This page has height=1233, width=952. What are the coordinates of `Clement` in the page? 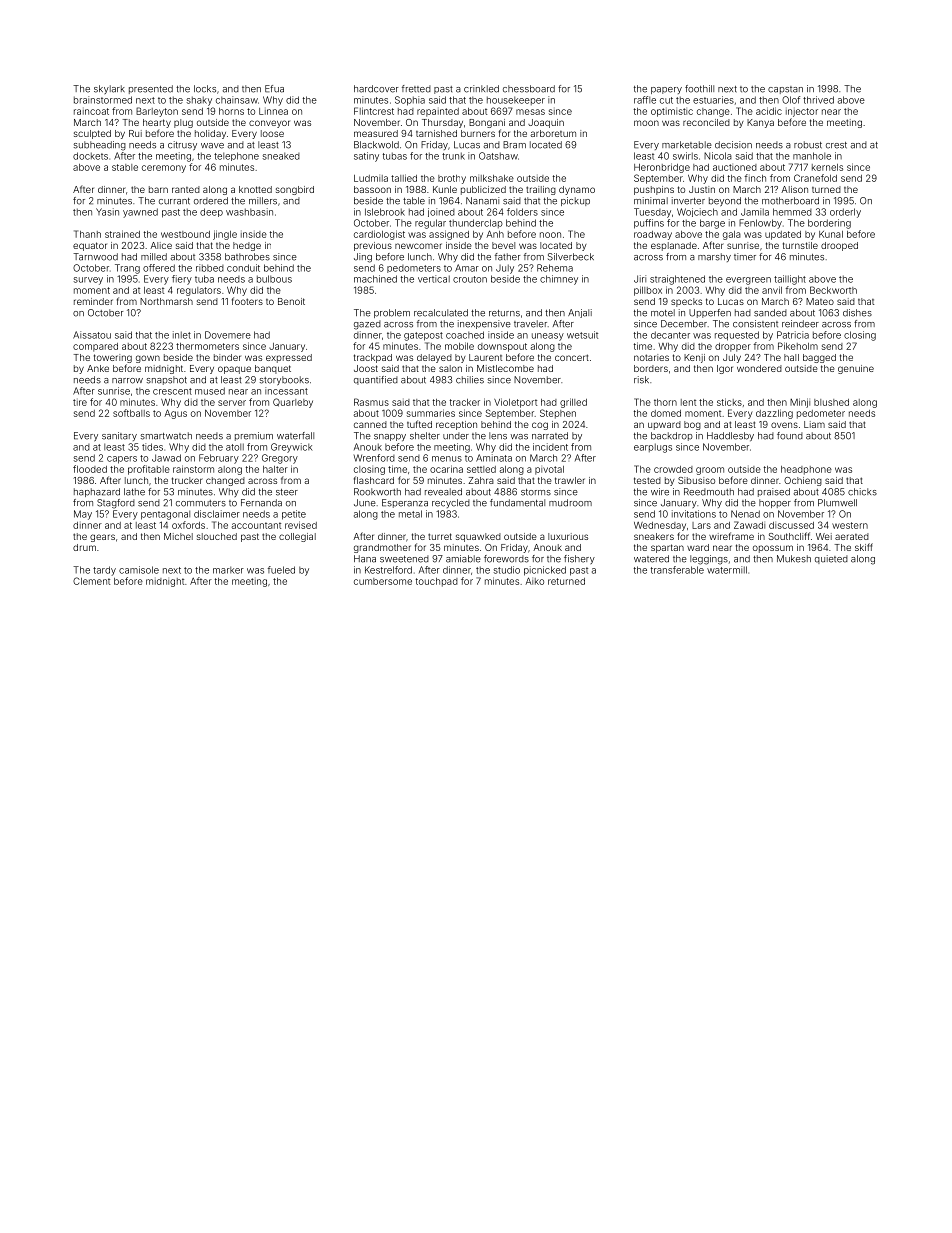 It's located at (91, 581).
